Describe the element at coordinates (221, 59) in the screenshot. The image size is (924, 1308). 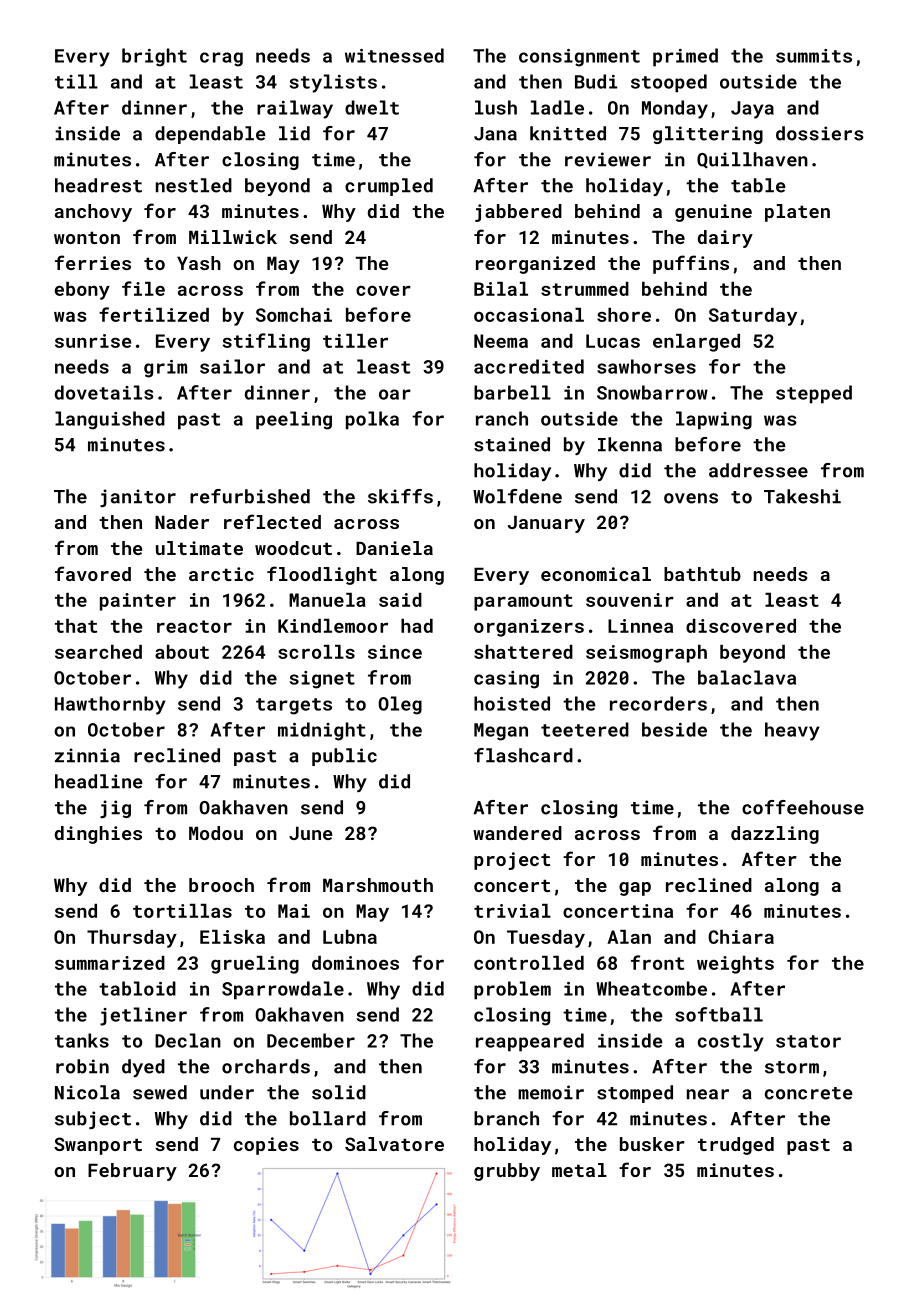
I see `crag` at that location.
